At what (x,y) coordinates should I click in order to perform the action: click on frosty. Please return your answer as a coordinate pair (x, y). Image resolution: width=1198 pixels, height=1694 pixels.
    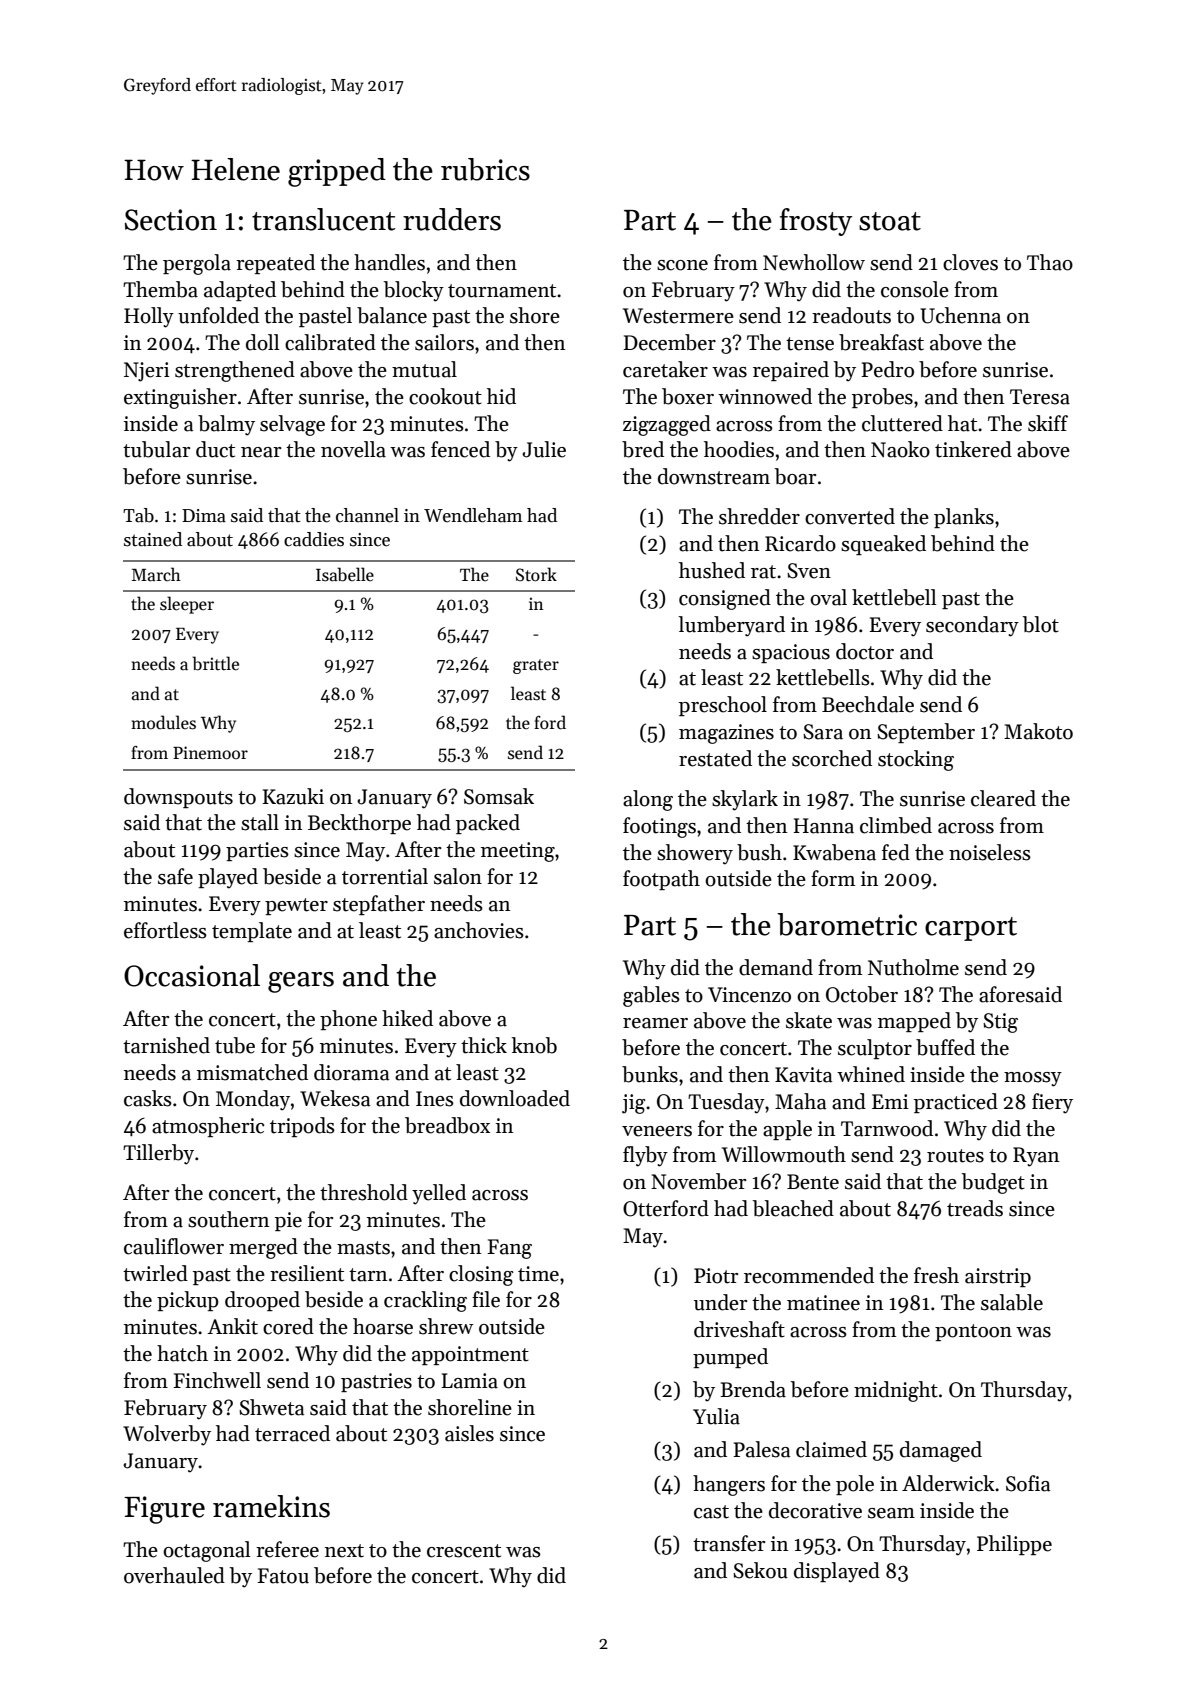
    Looking at the image, I should click on (816, 222).
